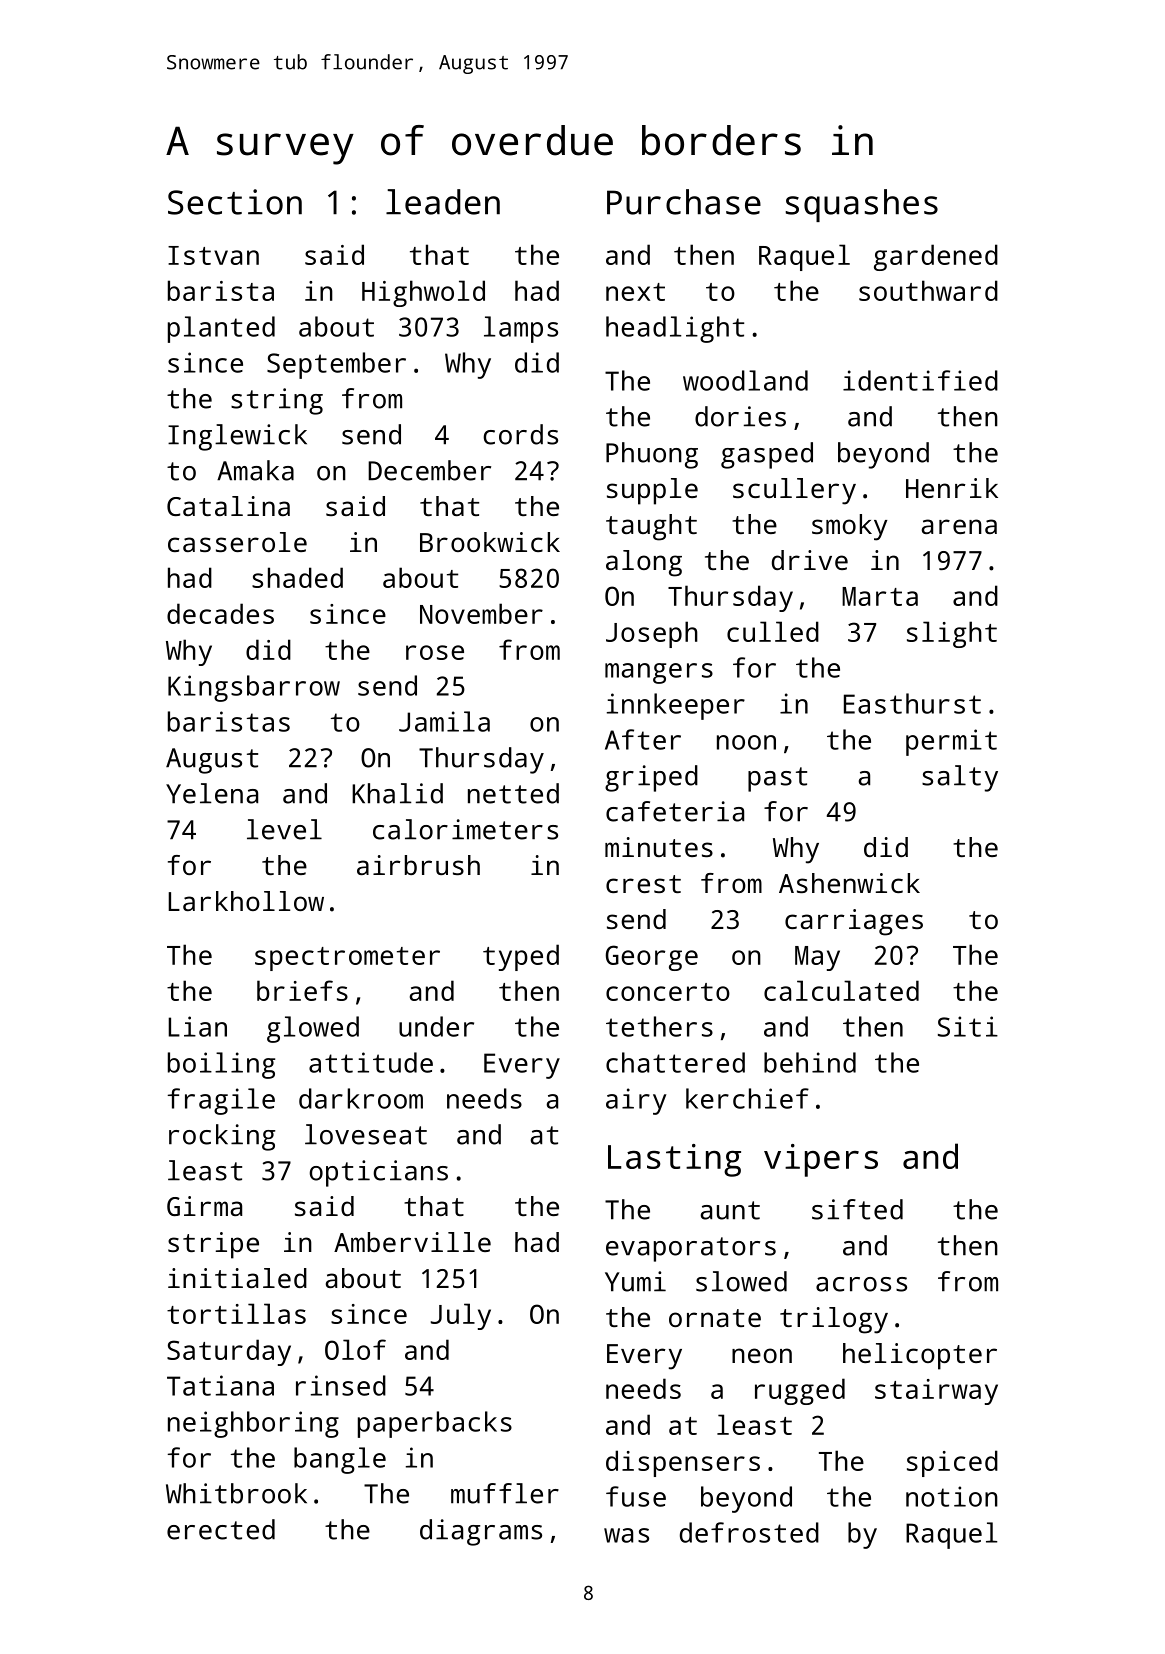 Image resolution: width=1165 pixels, height=1654 pixels. Describe the element at coordinates (235, 202) in the image. I see `Section` at that location.
